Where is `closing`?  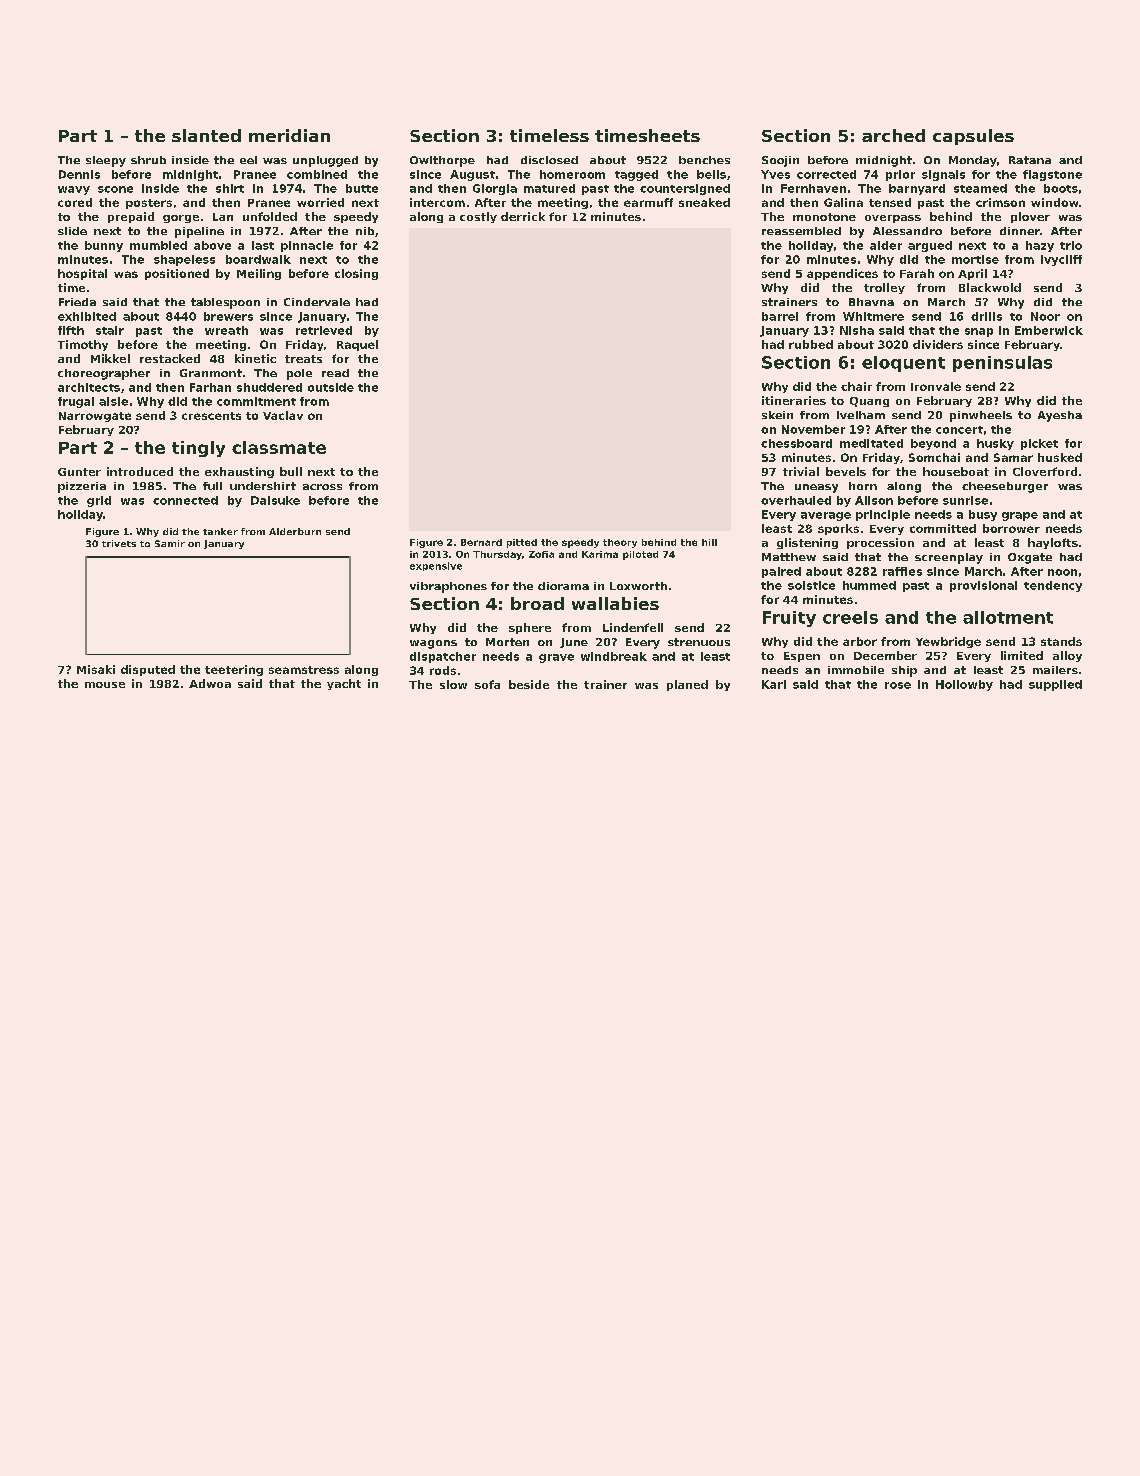 closing is located at coordinates (356, 274).
